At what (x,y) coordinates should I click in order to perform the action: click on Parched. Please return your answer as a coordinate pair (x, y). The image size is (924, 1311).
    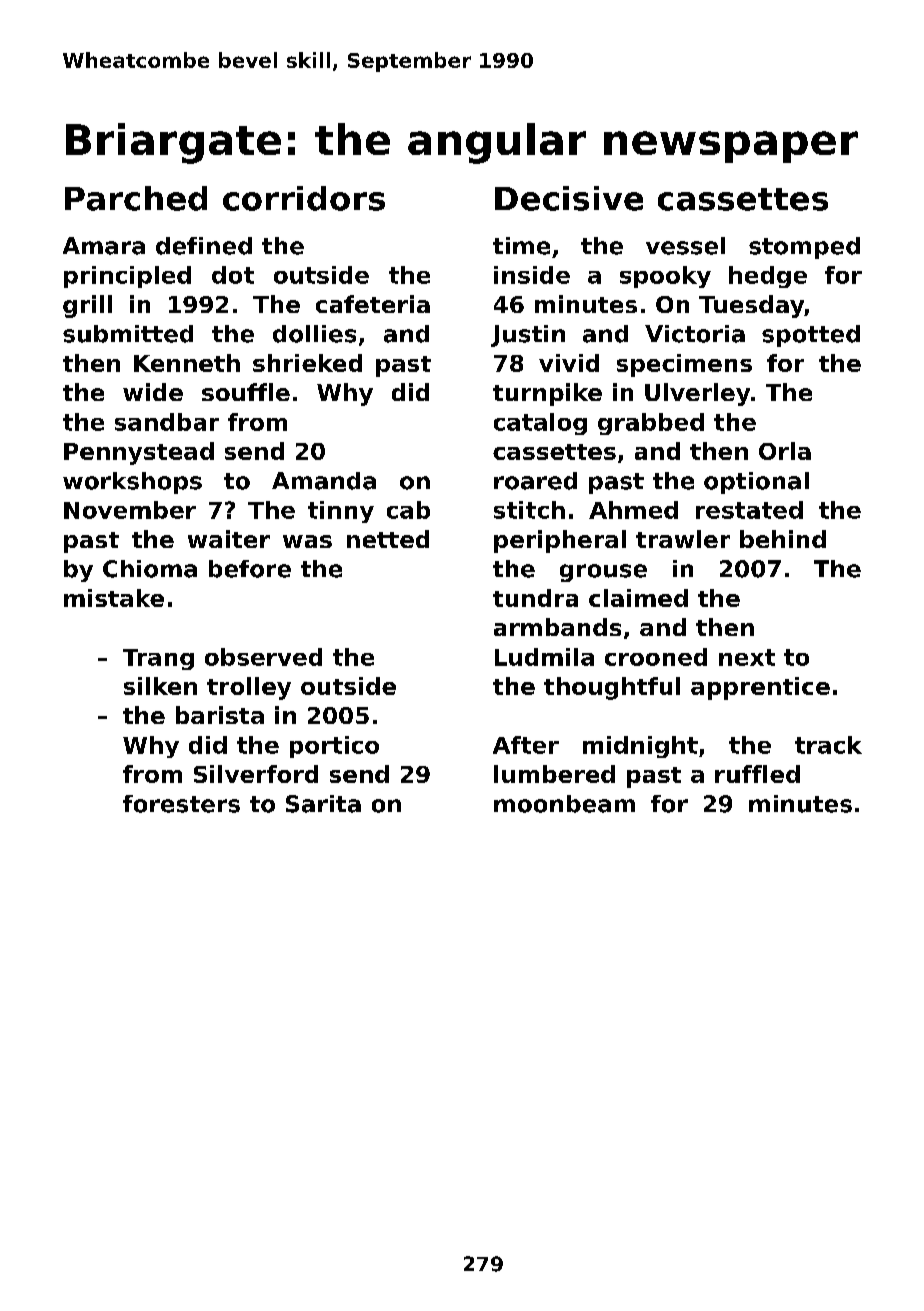
    Looking at the image, I should click on (136, 198).
